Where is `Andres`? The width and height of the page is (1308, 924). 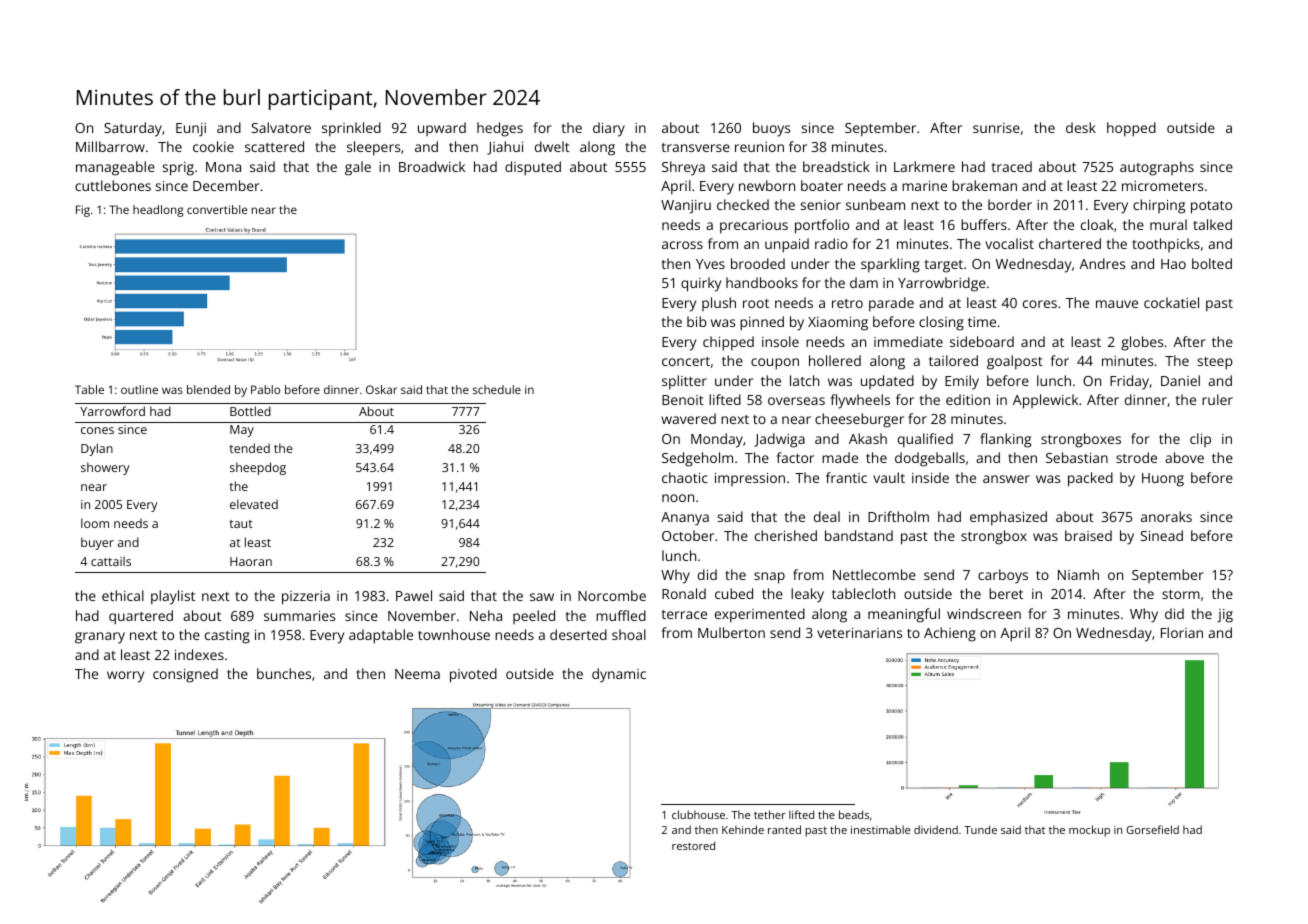
Andres is located at coordinates (1102, 263).
